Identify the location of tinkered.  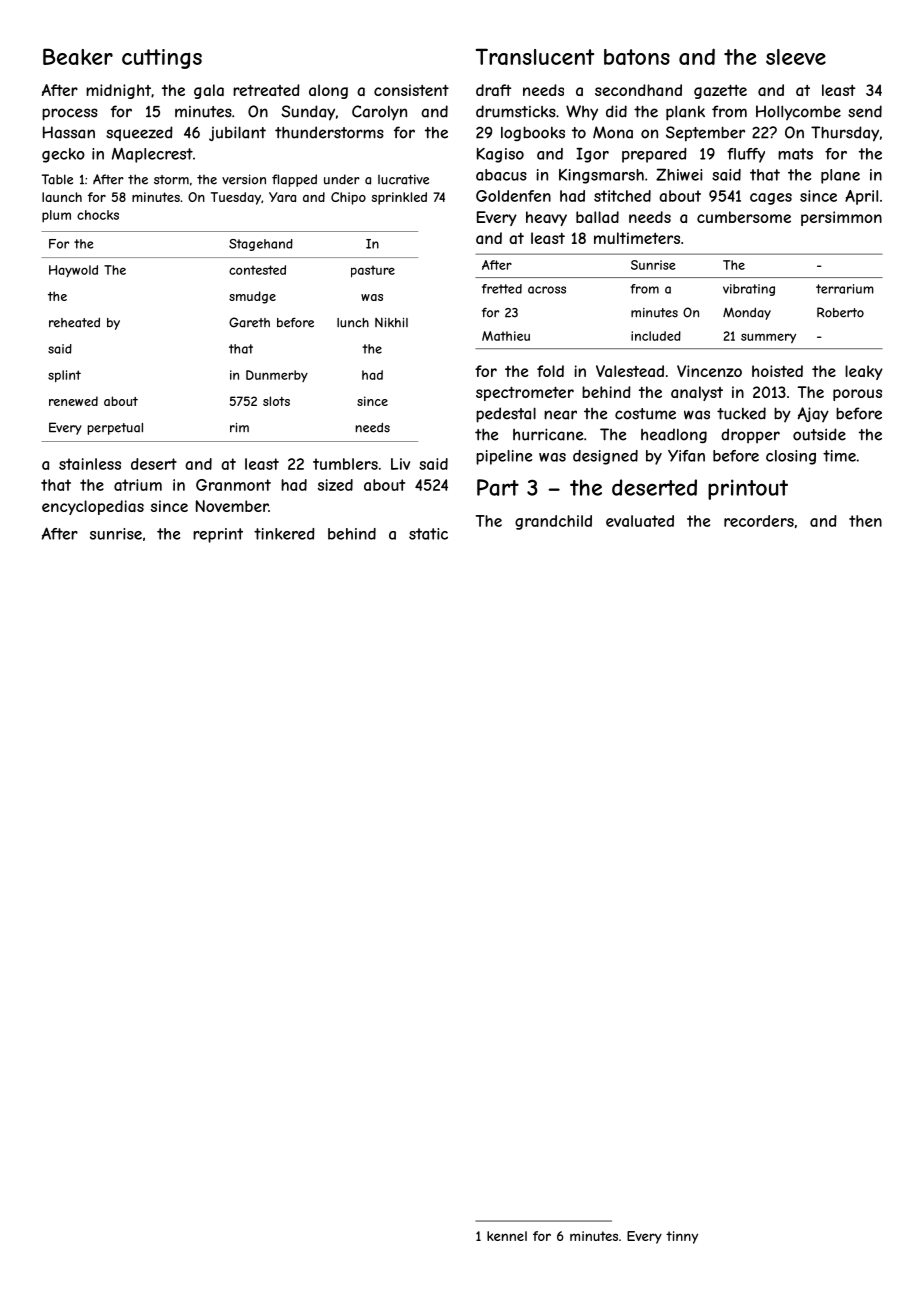
(284, 534).
